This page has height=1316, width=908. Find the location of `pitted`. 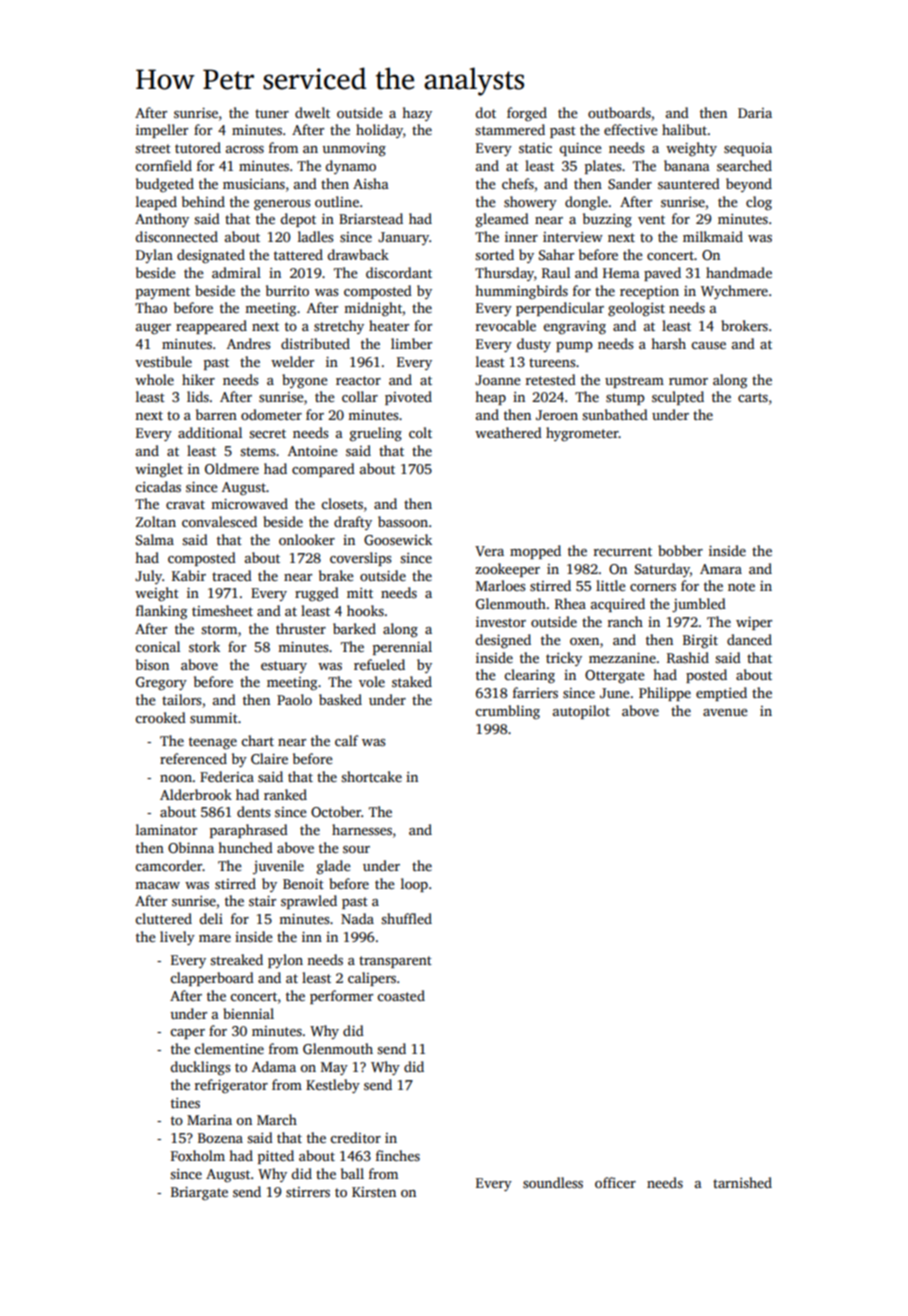

pitted is located at coordinates (276, 1157).
